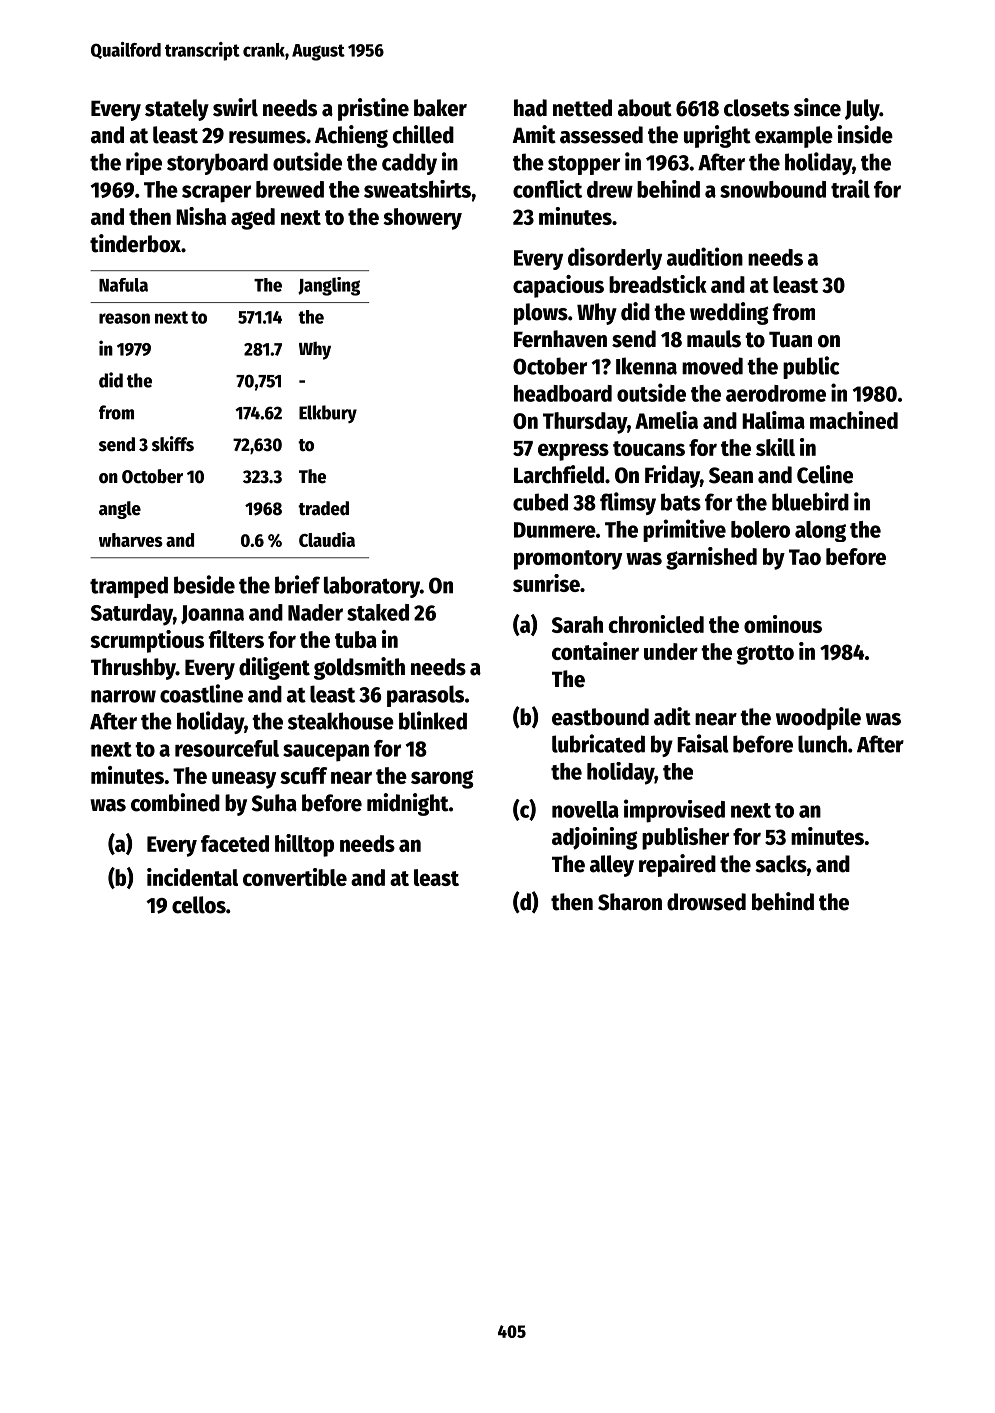 Image resolution: width=995 pixels, height=1413 pixels. What do you see at coordinates (329, 286) in the image?
I see `Jangling` at bounding box center [329, 286].
